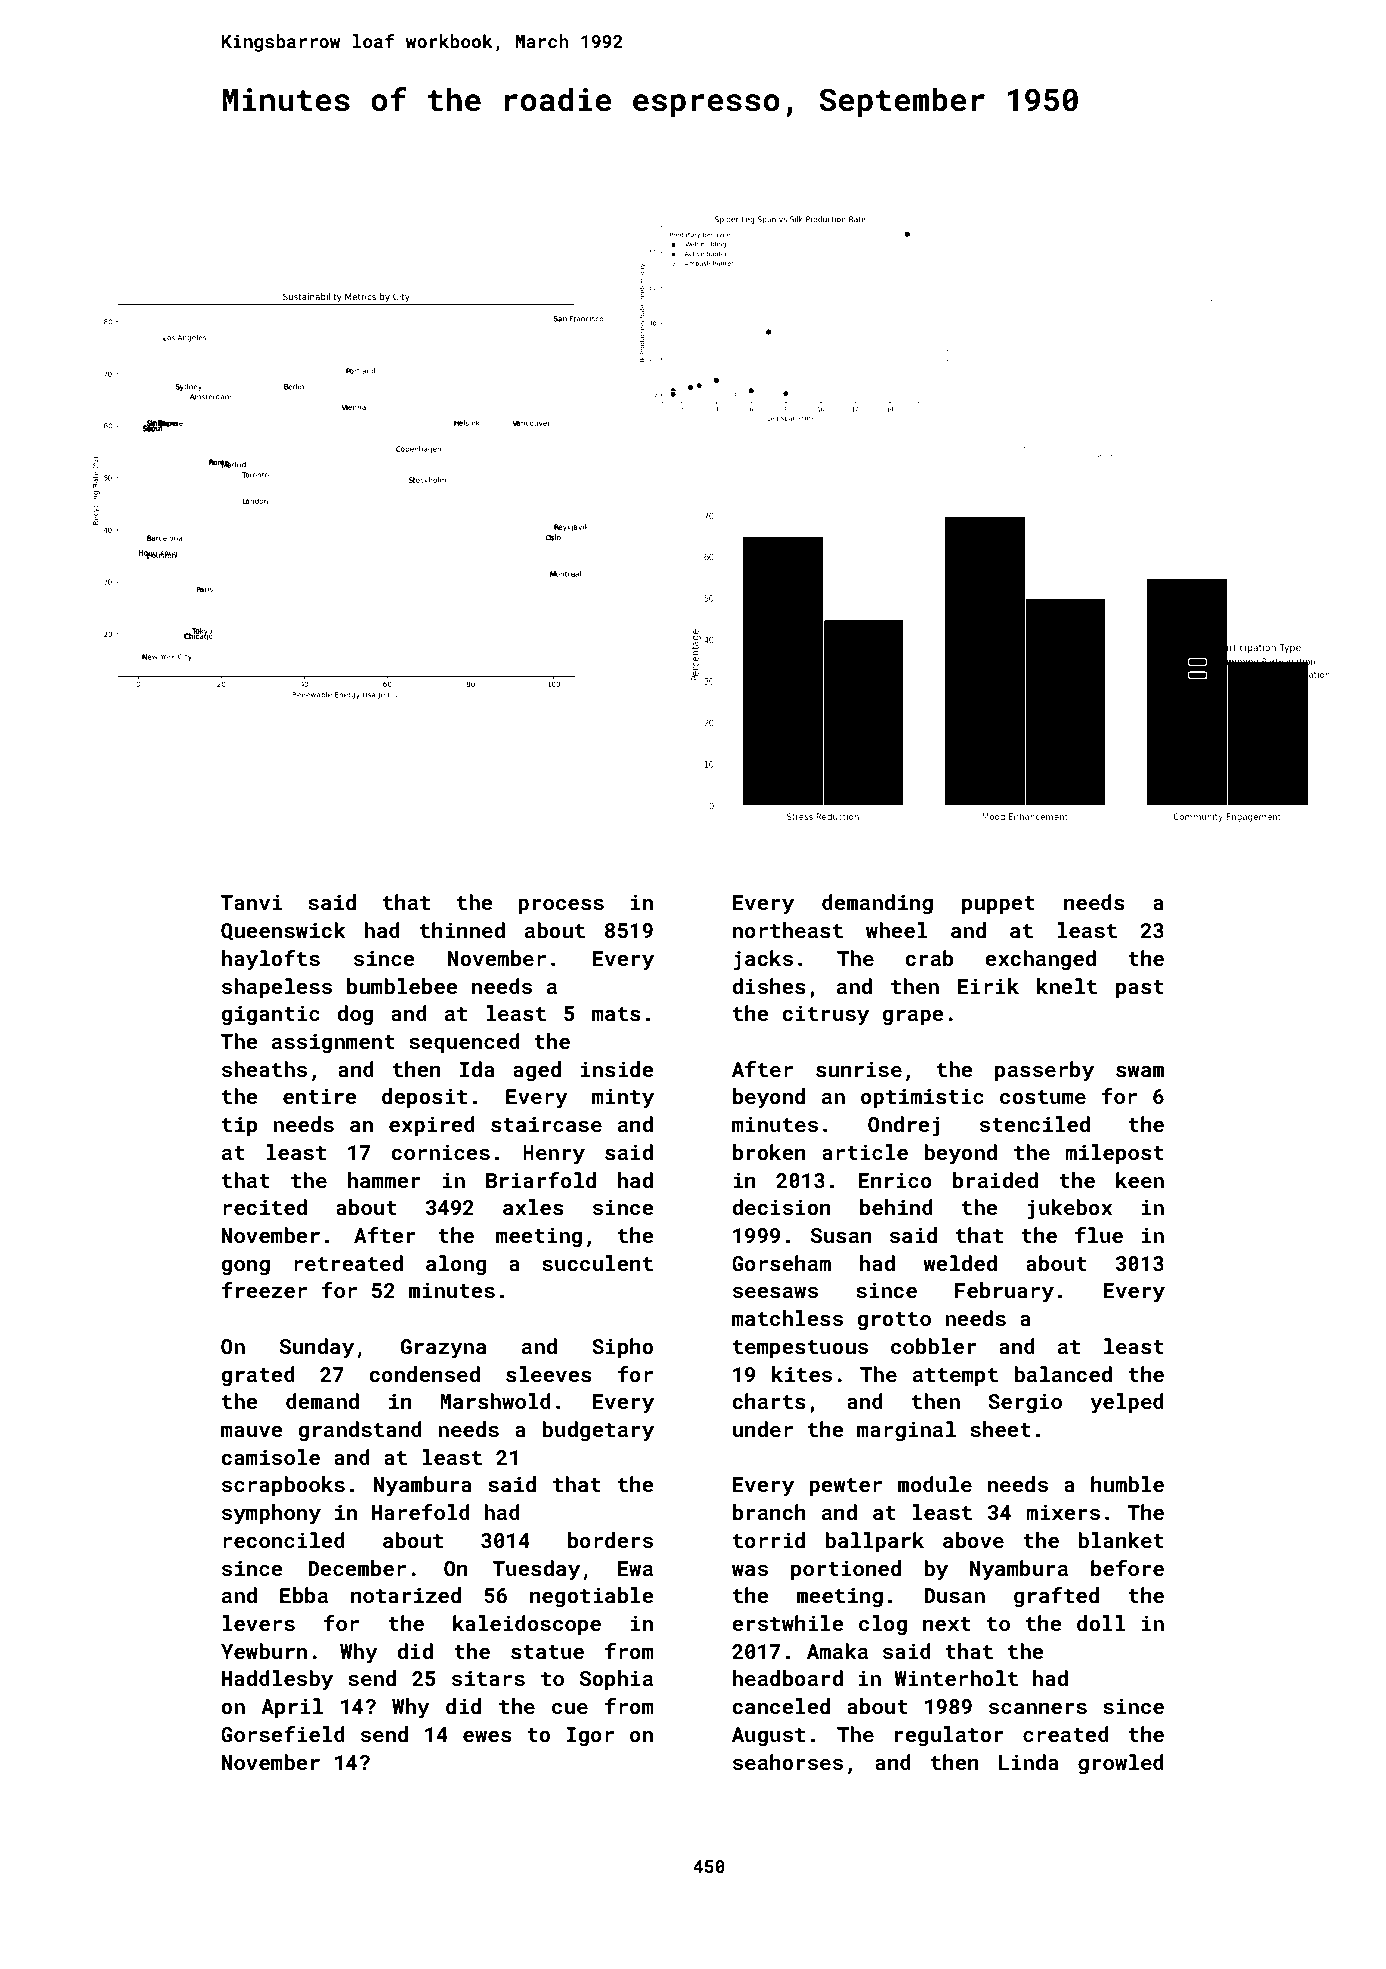  What do you see at coordinates (802, 1374) in the screenshot?
I see `kites` at bounding box center [802, 1374].
